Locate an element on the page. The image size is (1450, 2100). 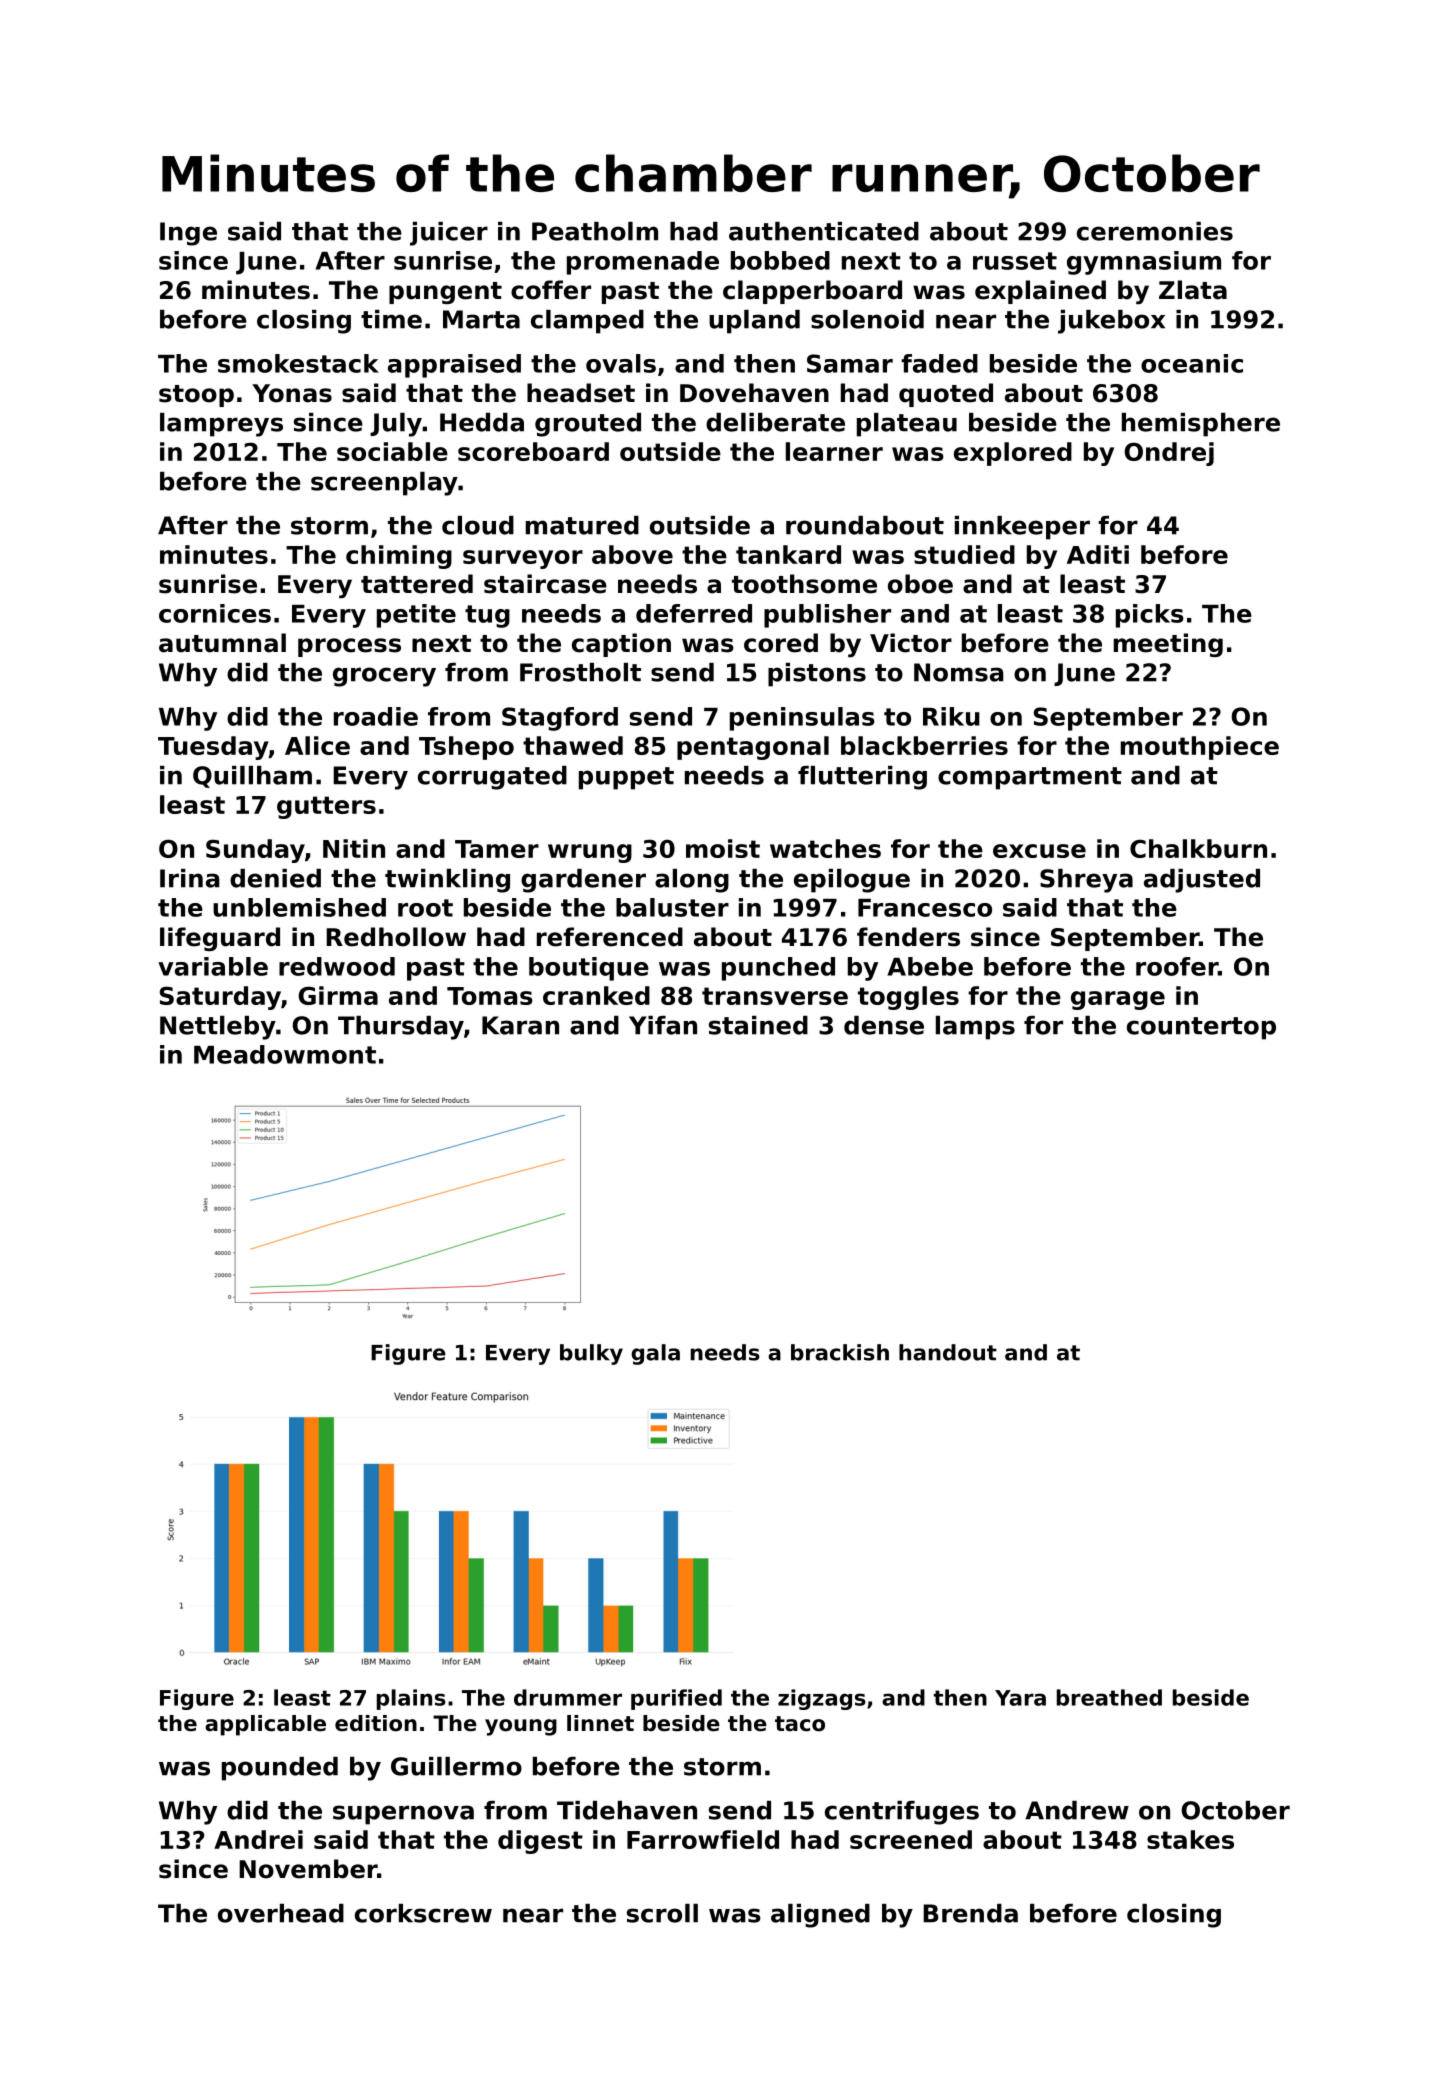
Andrew is located at coordinates (1077, 1810).
